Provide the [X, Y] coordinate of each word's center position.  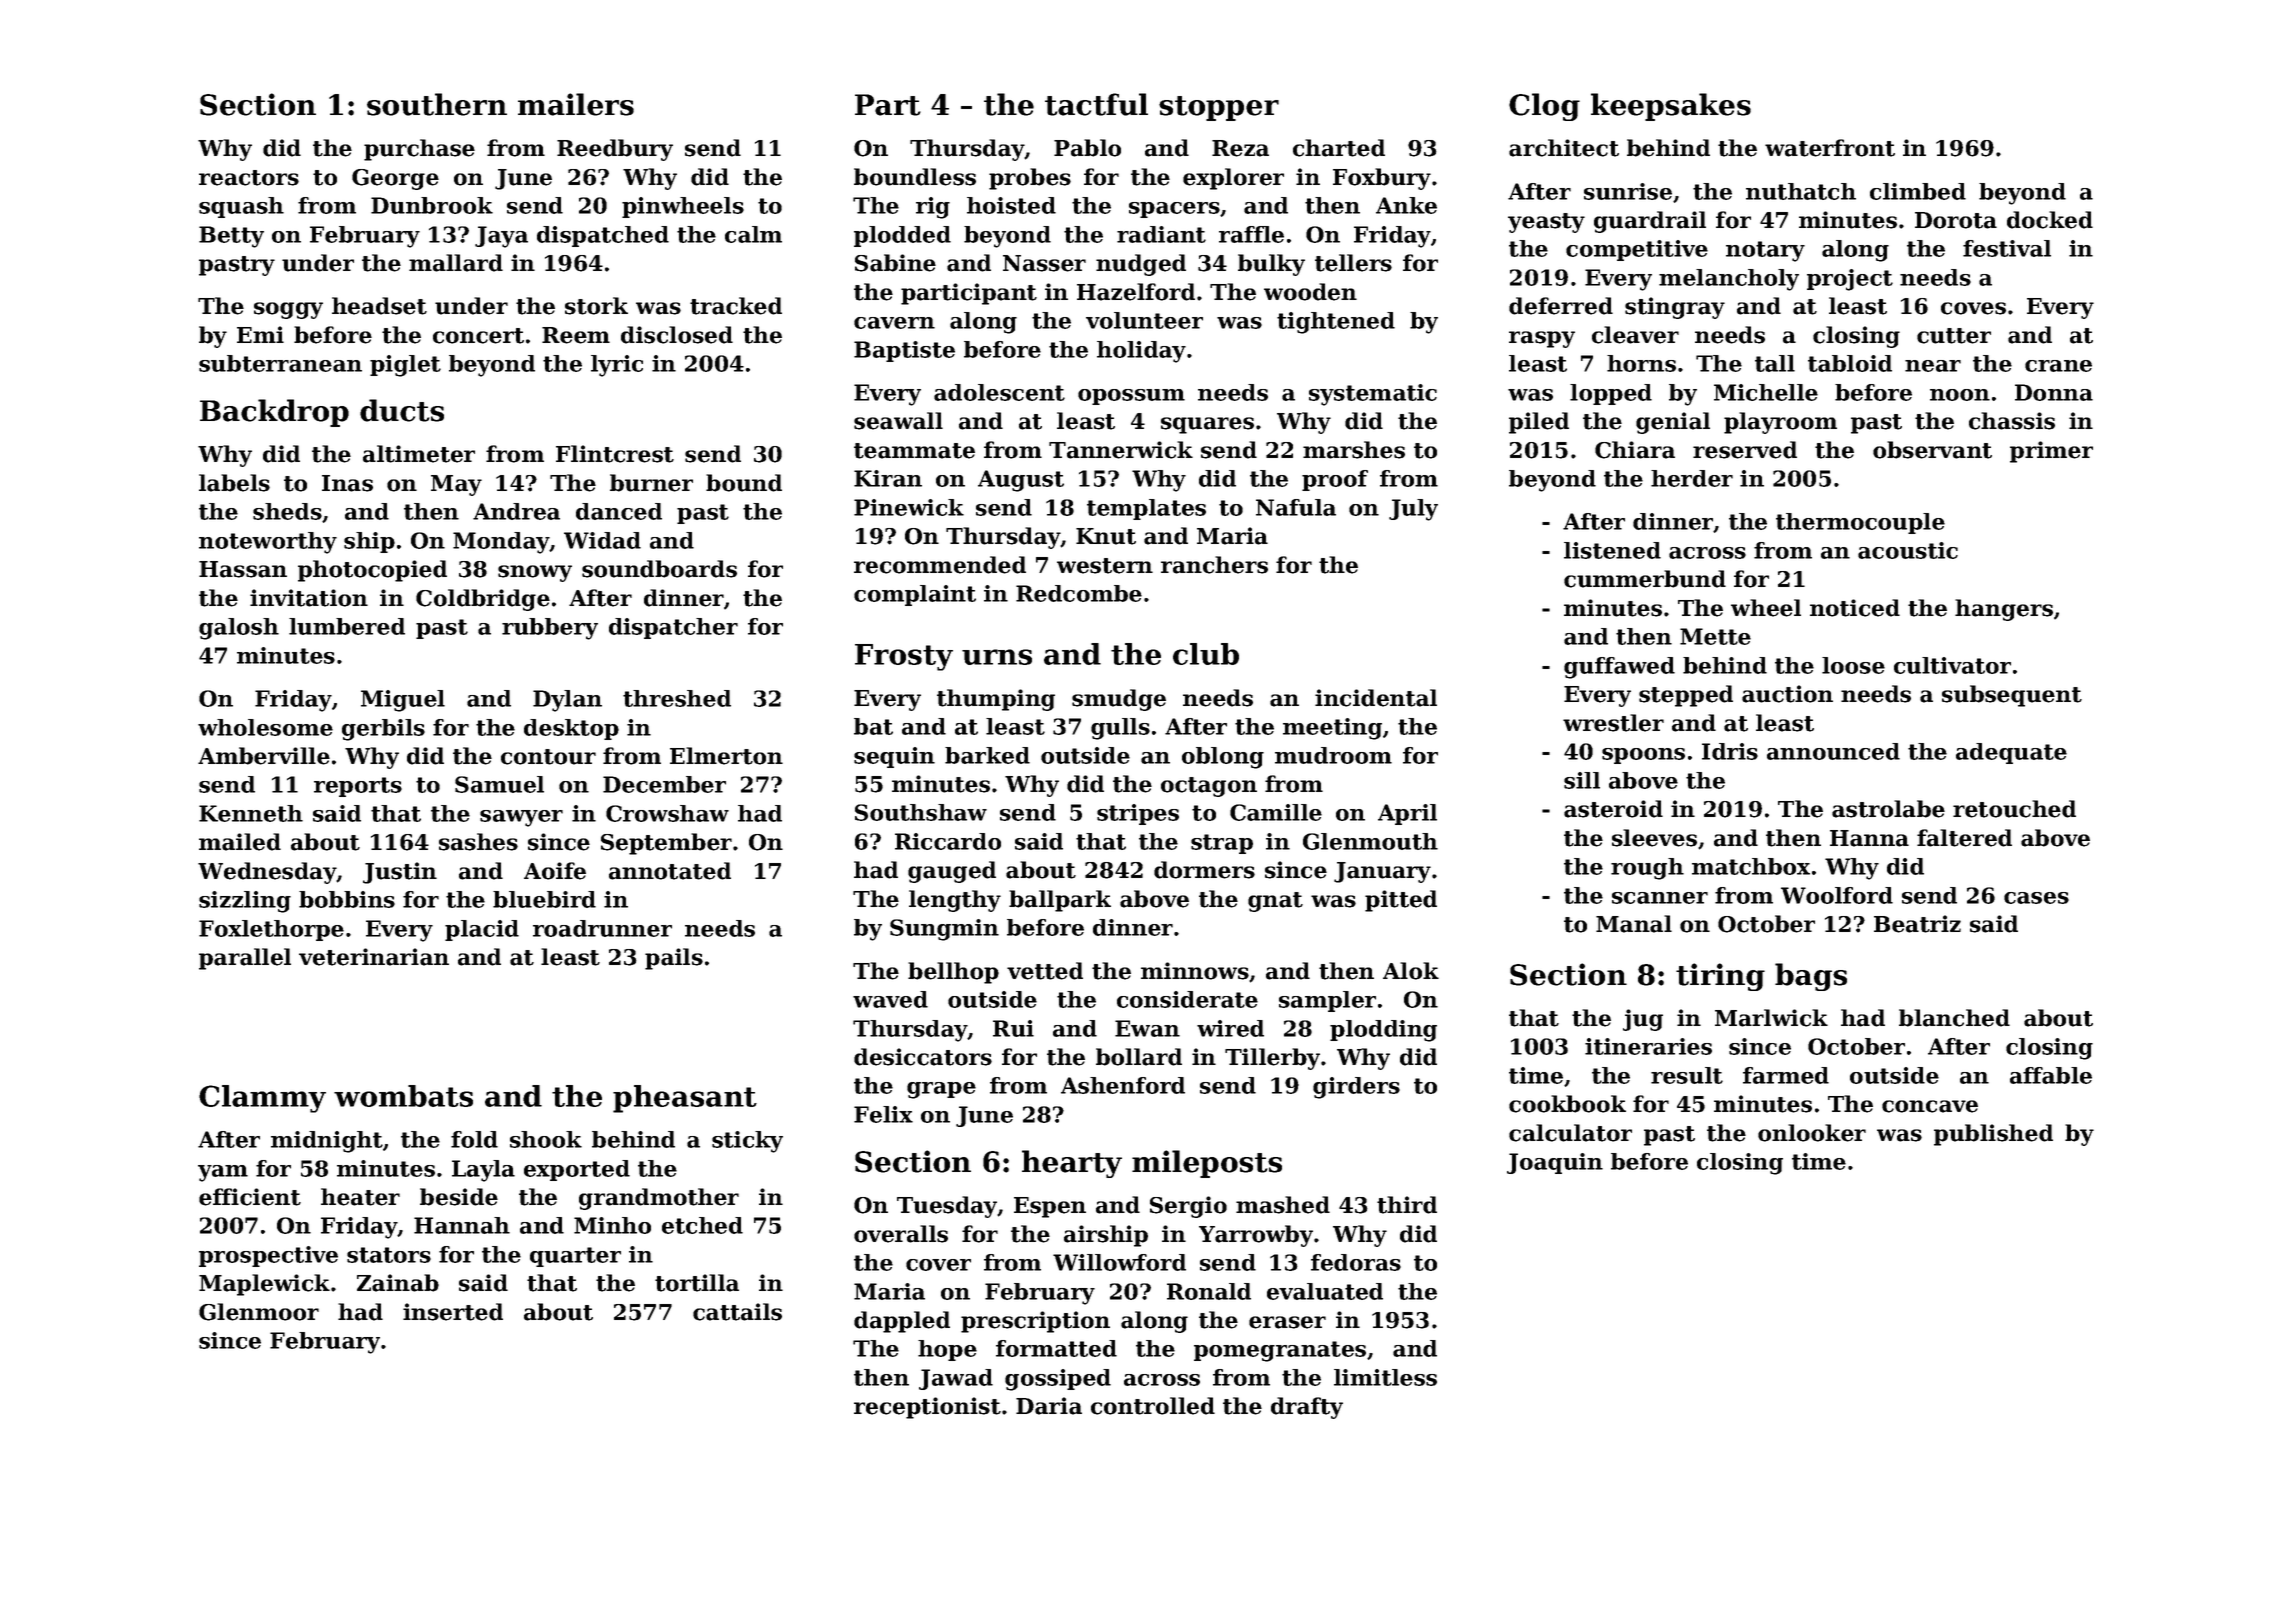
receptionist [927, 1408]
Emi [260, 334]
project [1850, 280]
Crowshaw [667, 813]
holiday [1141, 352]
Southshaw [921, 812]
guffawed [1619, 668]
